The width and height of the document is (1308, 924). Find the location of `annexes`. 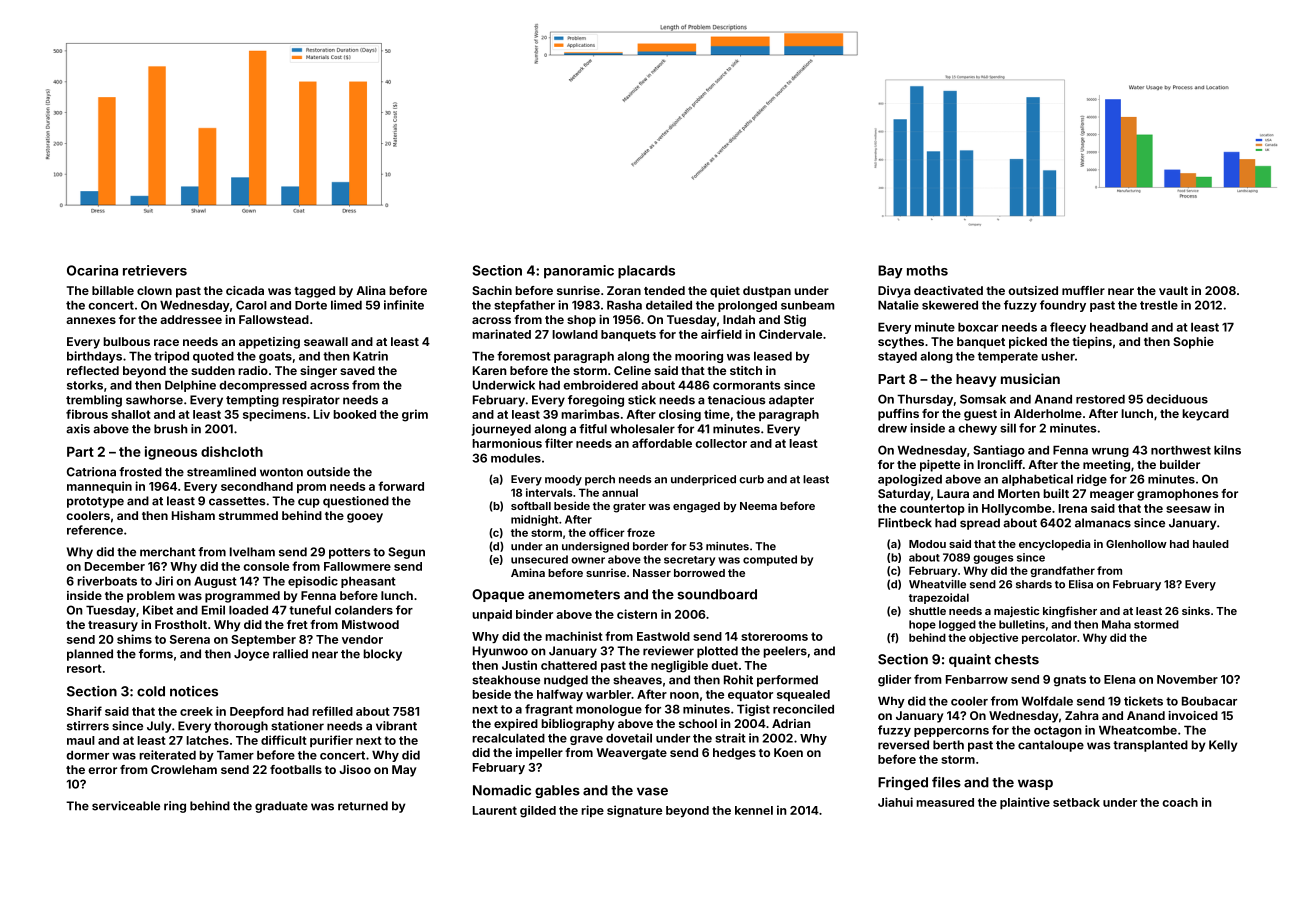

annexes is located at coordinates (91, 320).
